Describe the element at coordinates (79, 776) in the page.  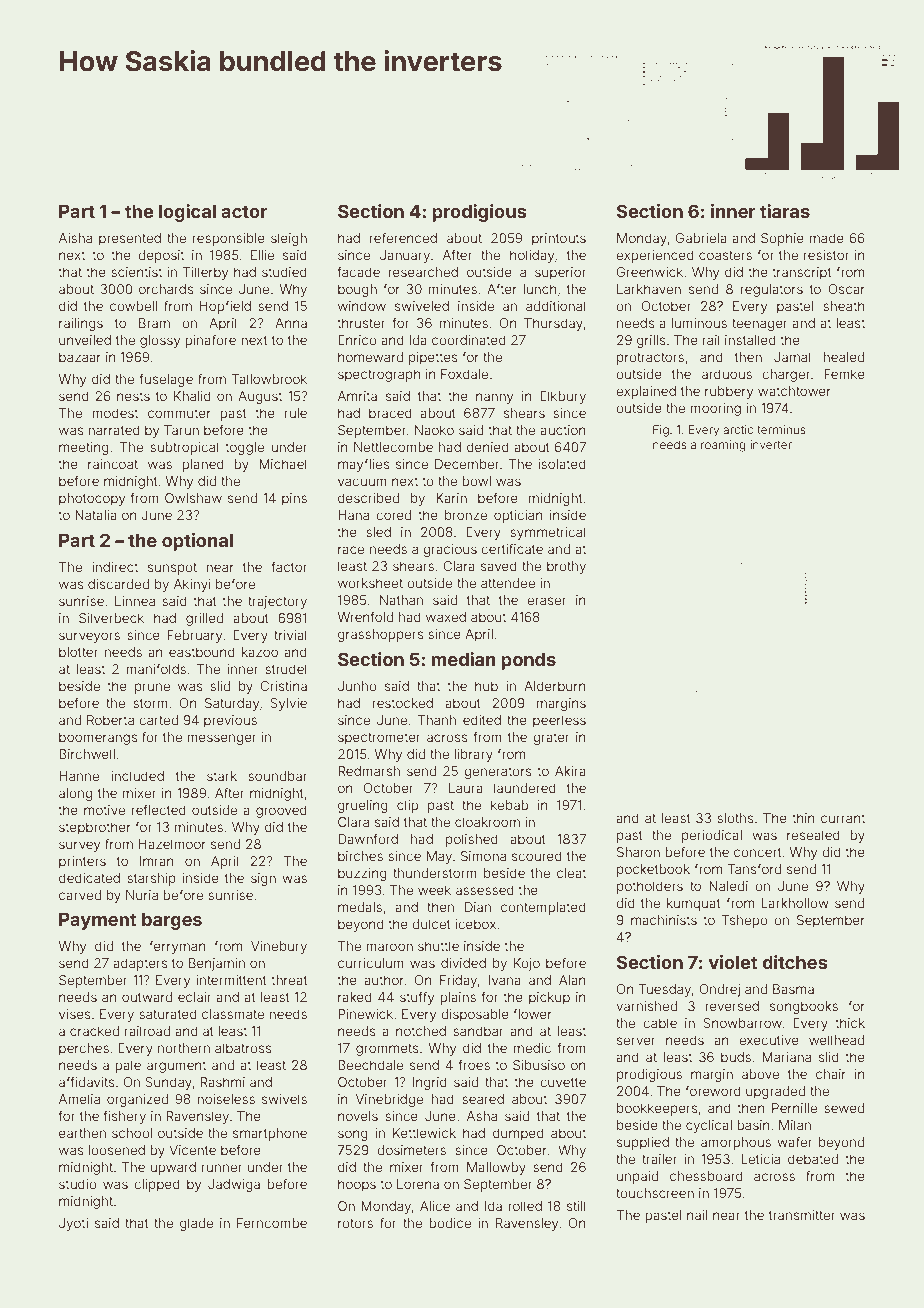
I see `Hanne` at that location.
